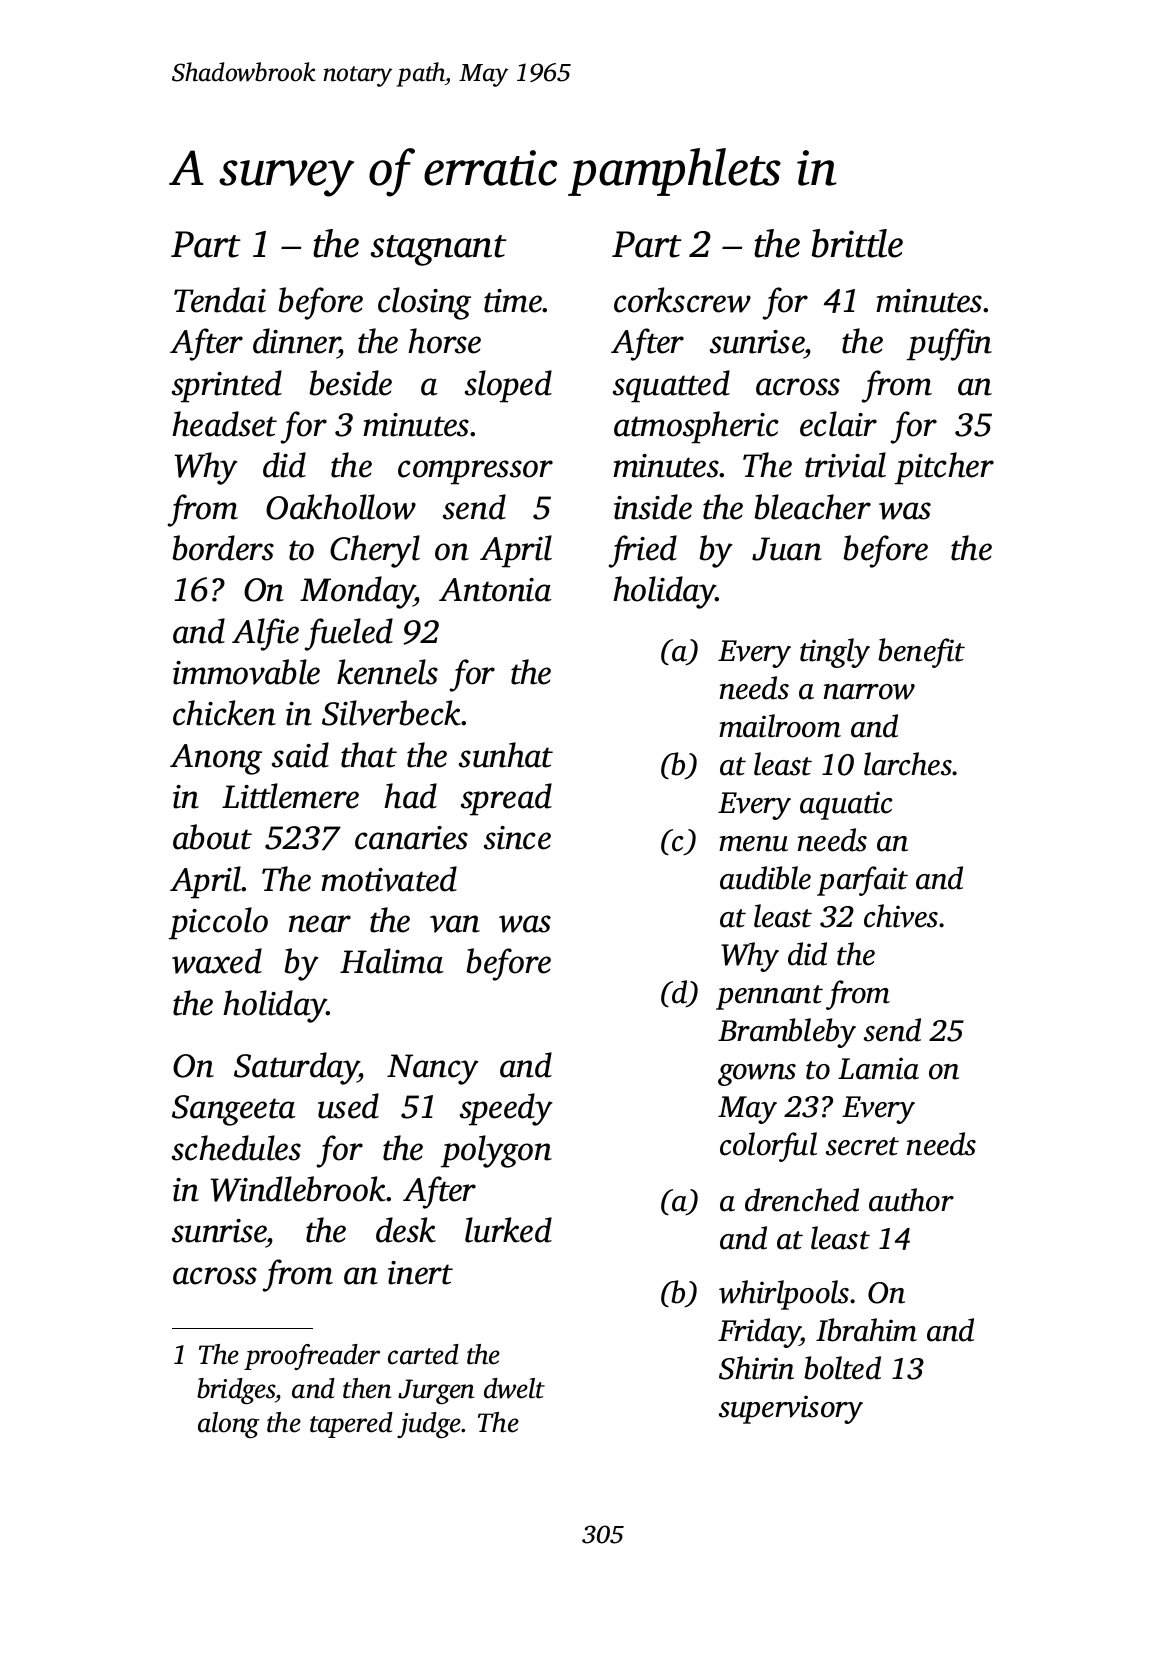  Describe the element at coordinates (223, 548) in the screenshot. I see `borders` at that location.
